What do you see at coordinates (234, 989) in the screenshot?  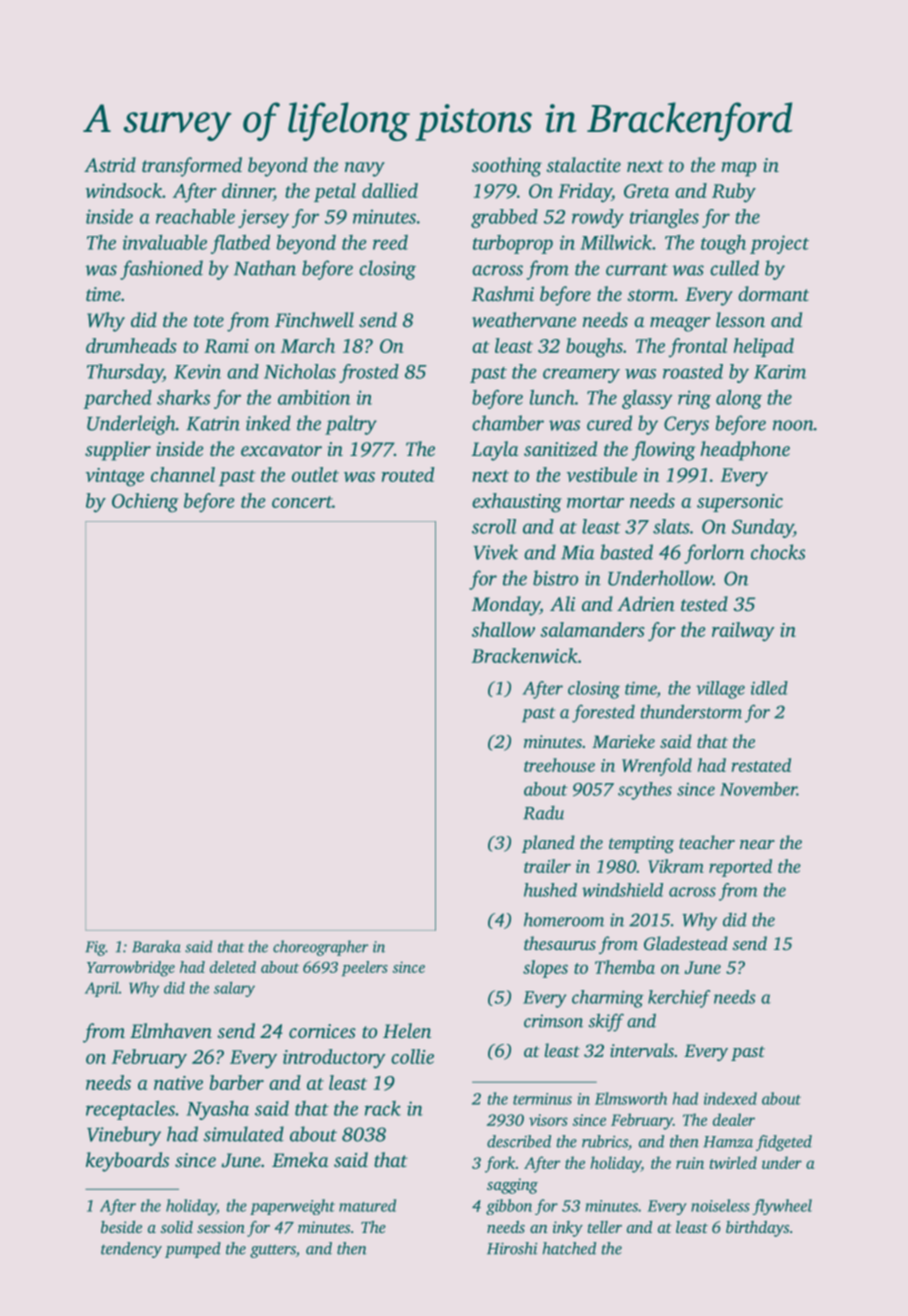 I see `salary` at bounding box center [234, 989].
